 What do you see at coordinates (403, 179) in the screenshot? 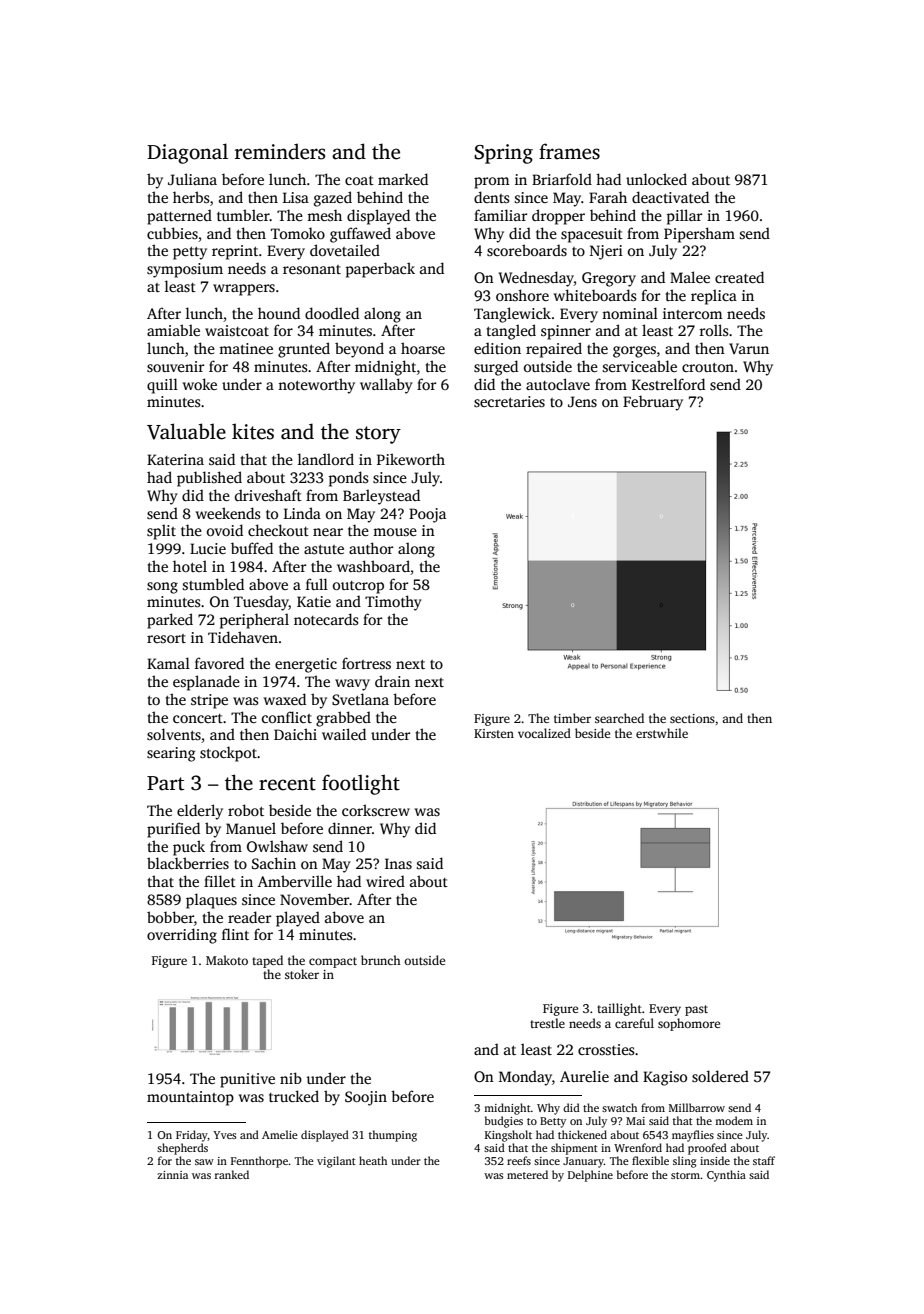
I see `marked` at bounding box center [403, 179].
